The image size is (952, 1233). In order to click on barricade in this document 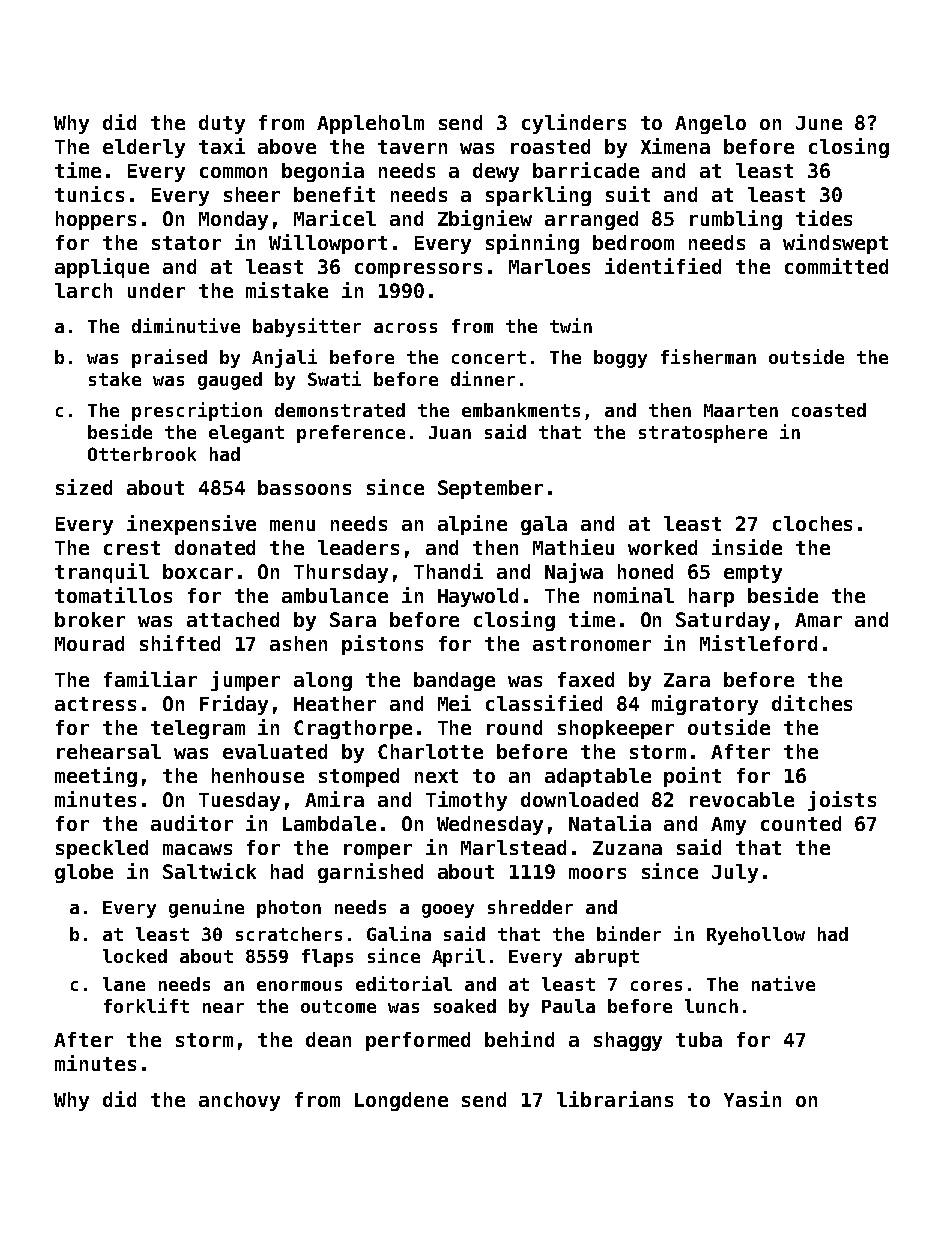, I will do `click(586, 170)`.
